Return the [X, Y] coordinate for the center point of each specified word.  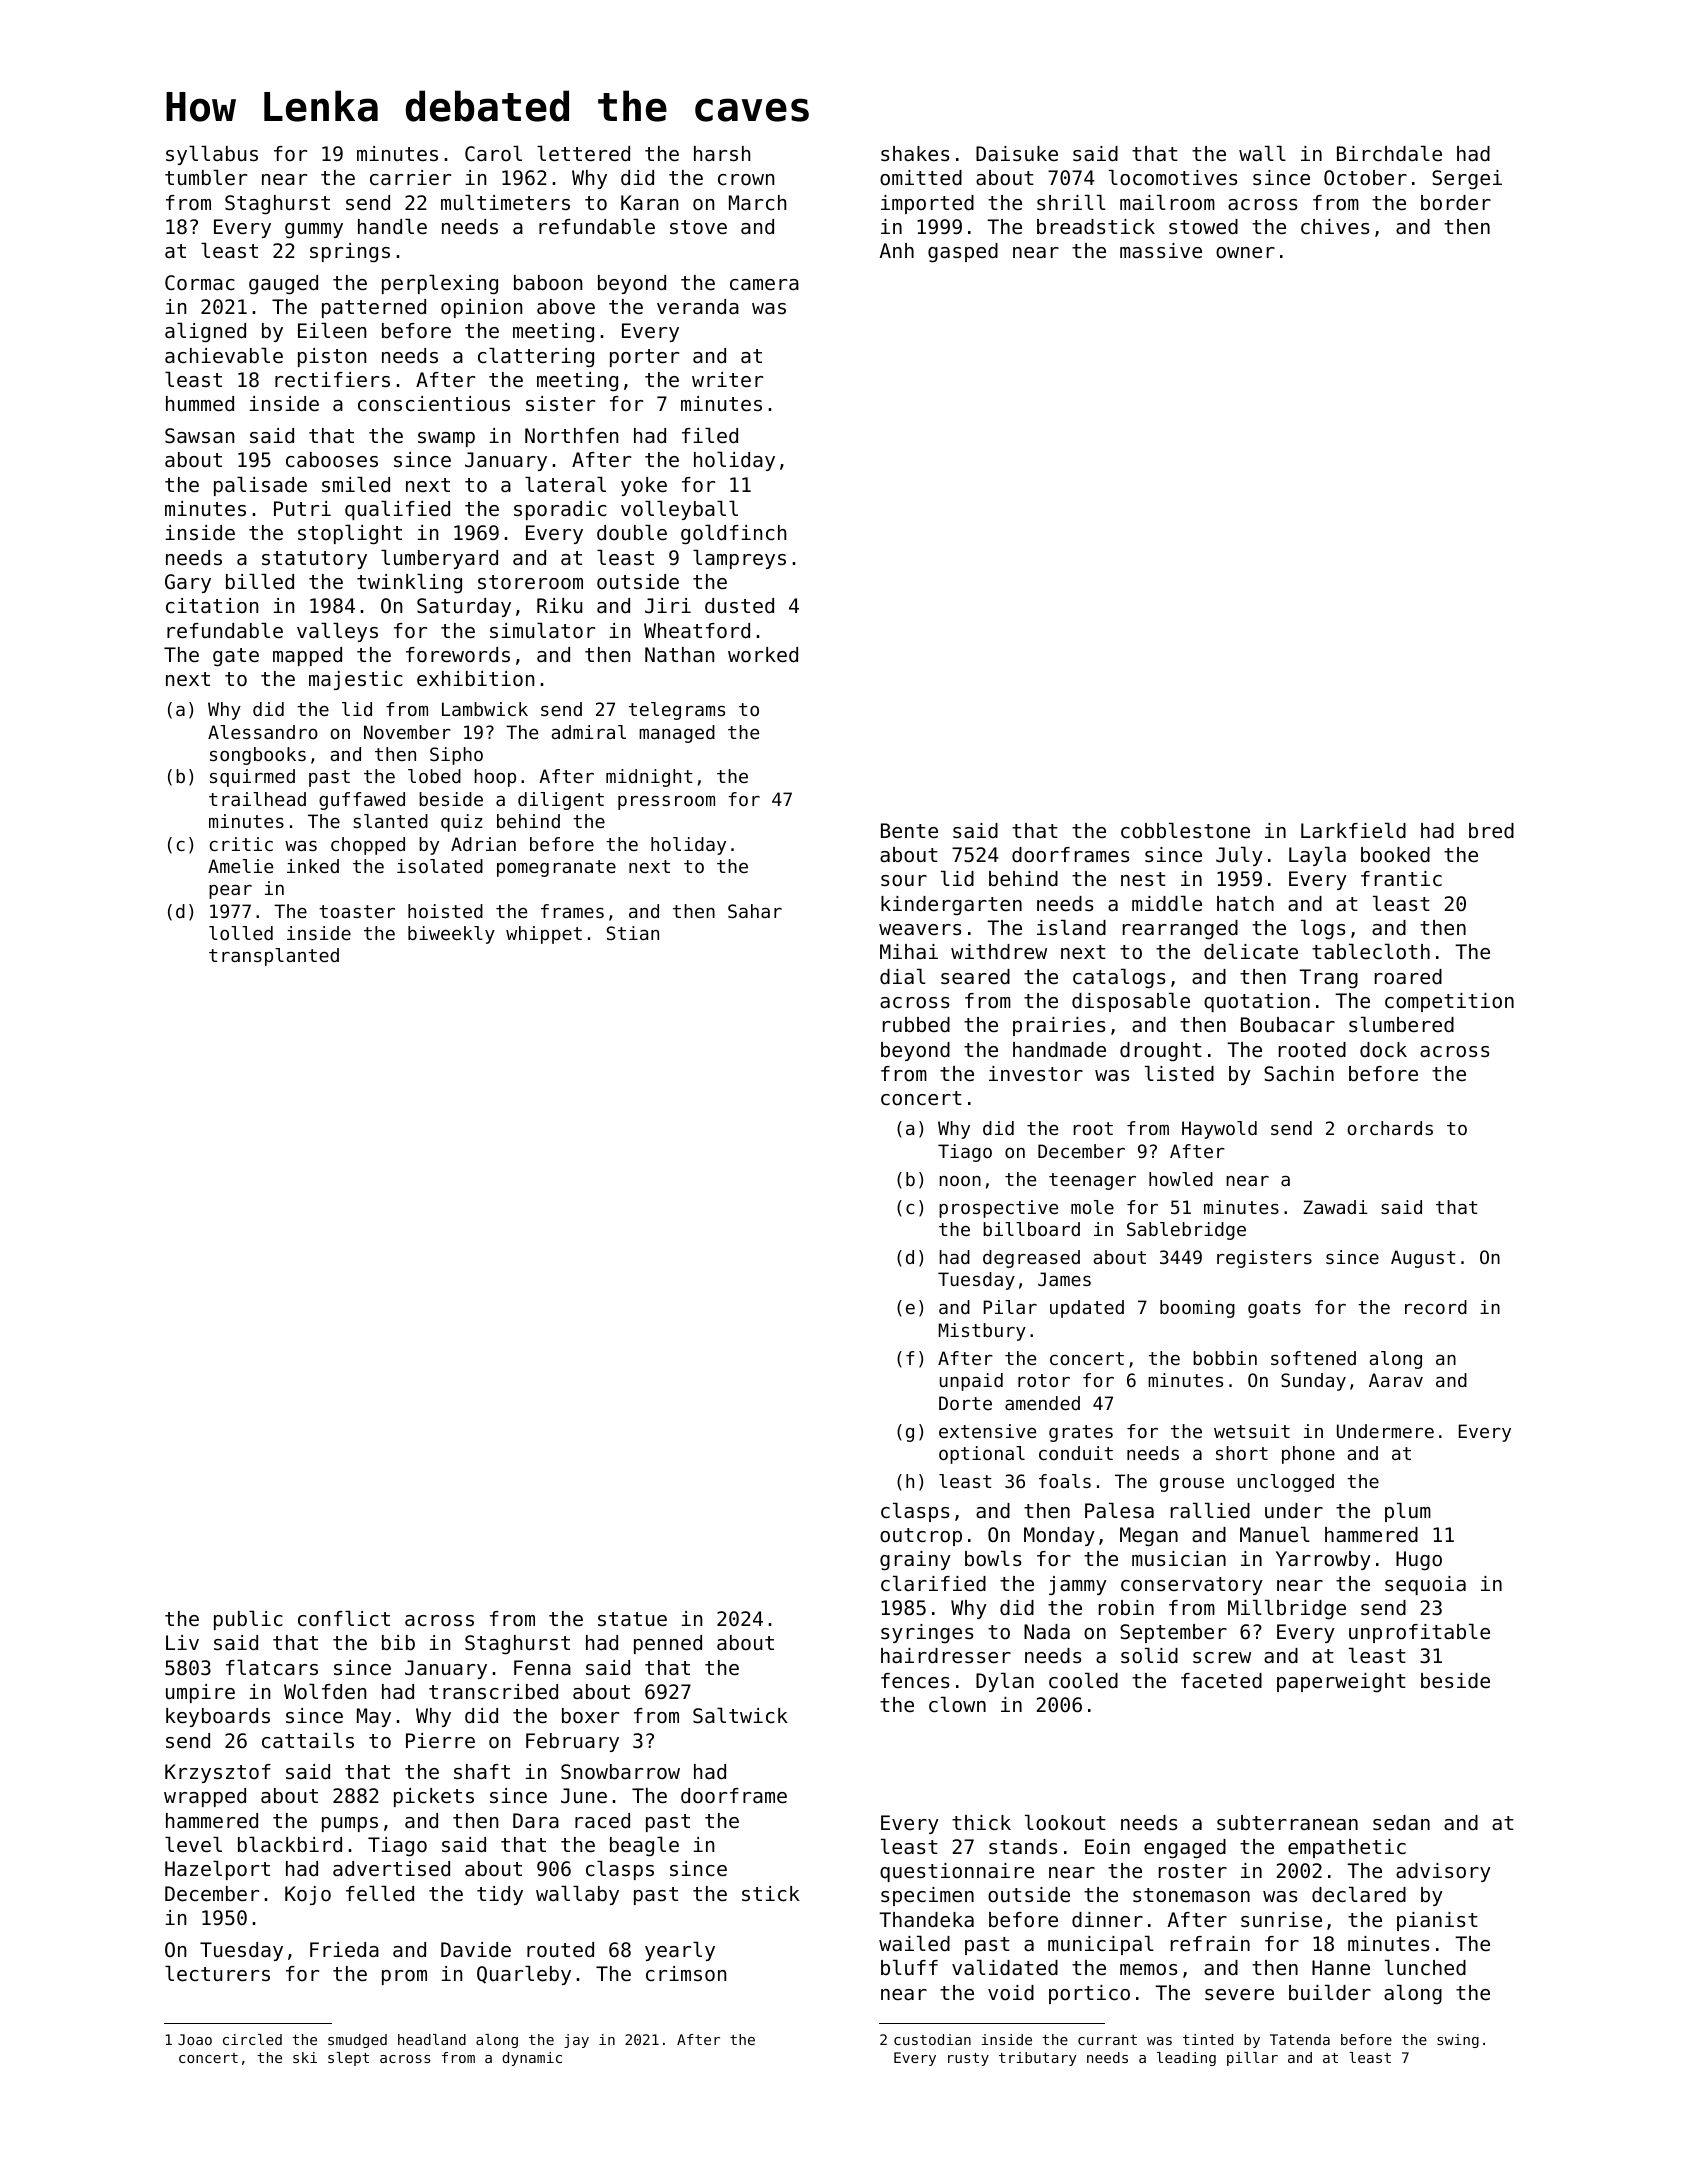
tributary [1037, 2059]
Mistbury [982, 1332]
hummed [200, 404]
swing [1458, 2041]
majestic [356, 680]
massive [1161, 251]
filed [710, 435]
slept [348, 2059]
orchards [1390, 1128]
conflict [344, 1618]
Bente [909, 831]
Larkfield [1353, 830]
